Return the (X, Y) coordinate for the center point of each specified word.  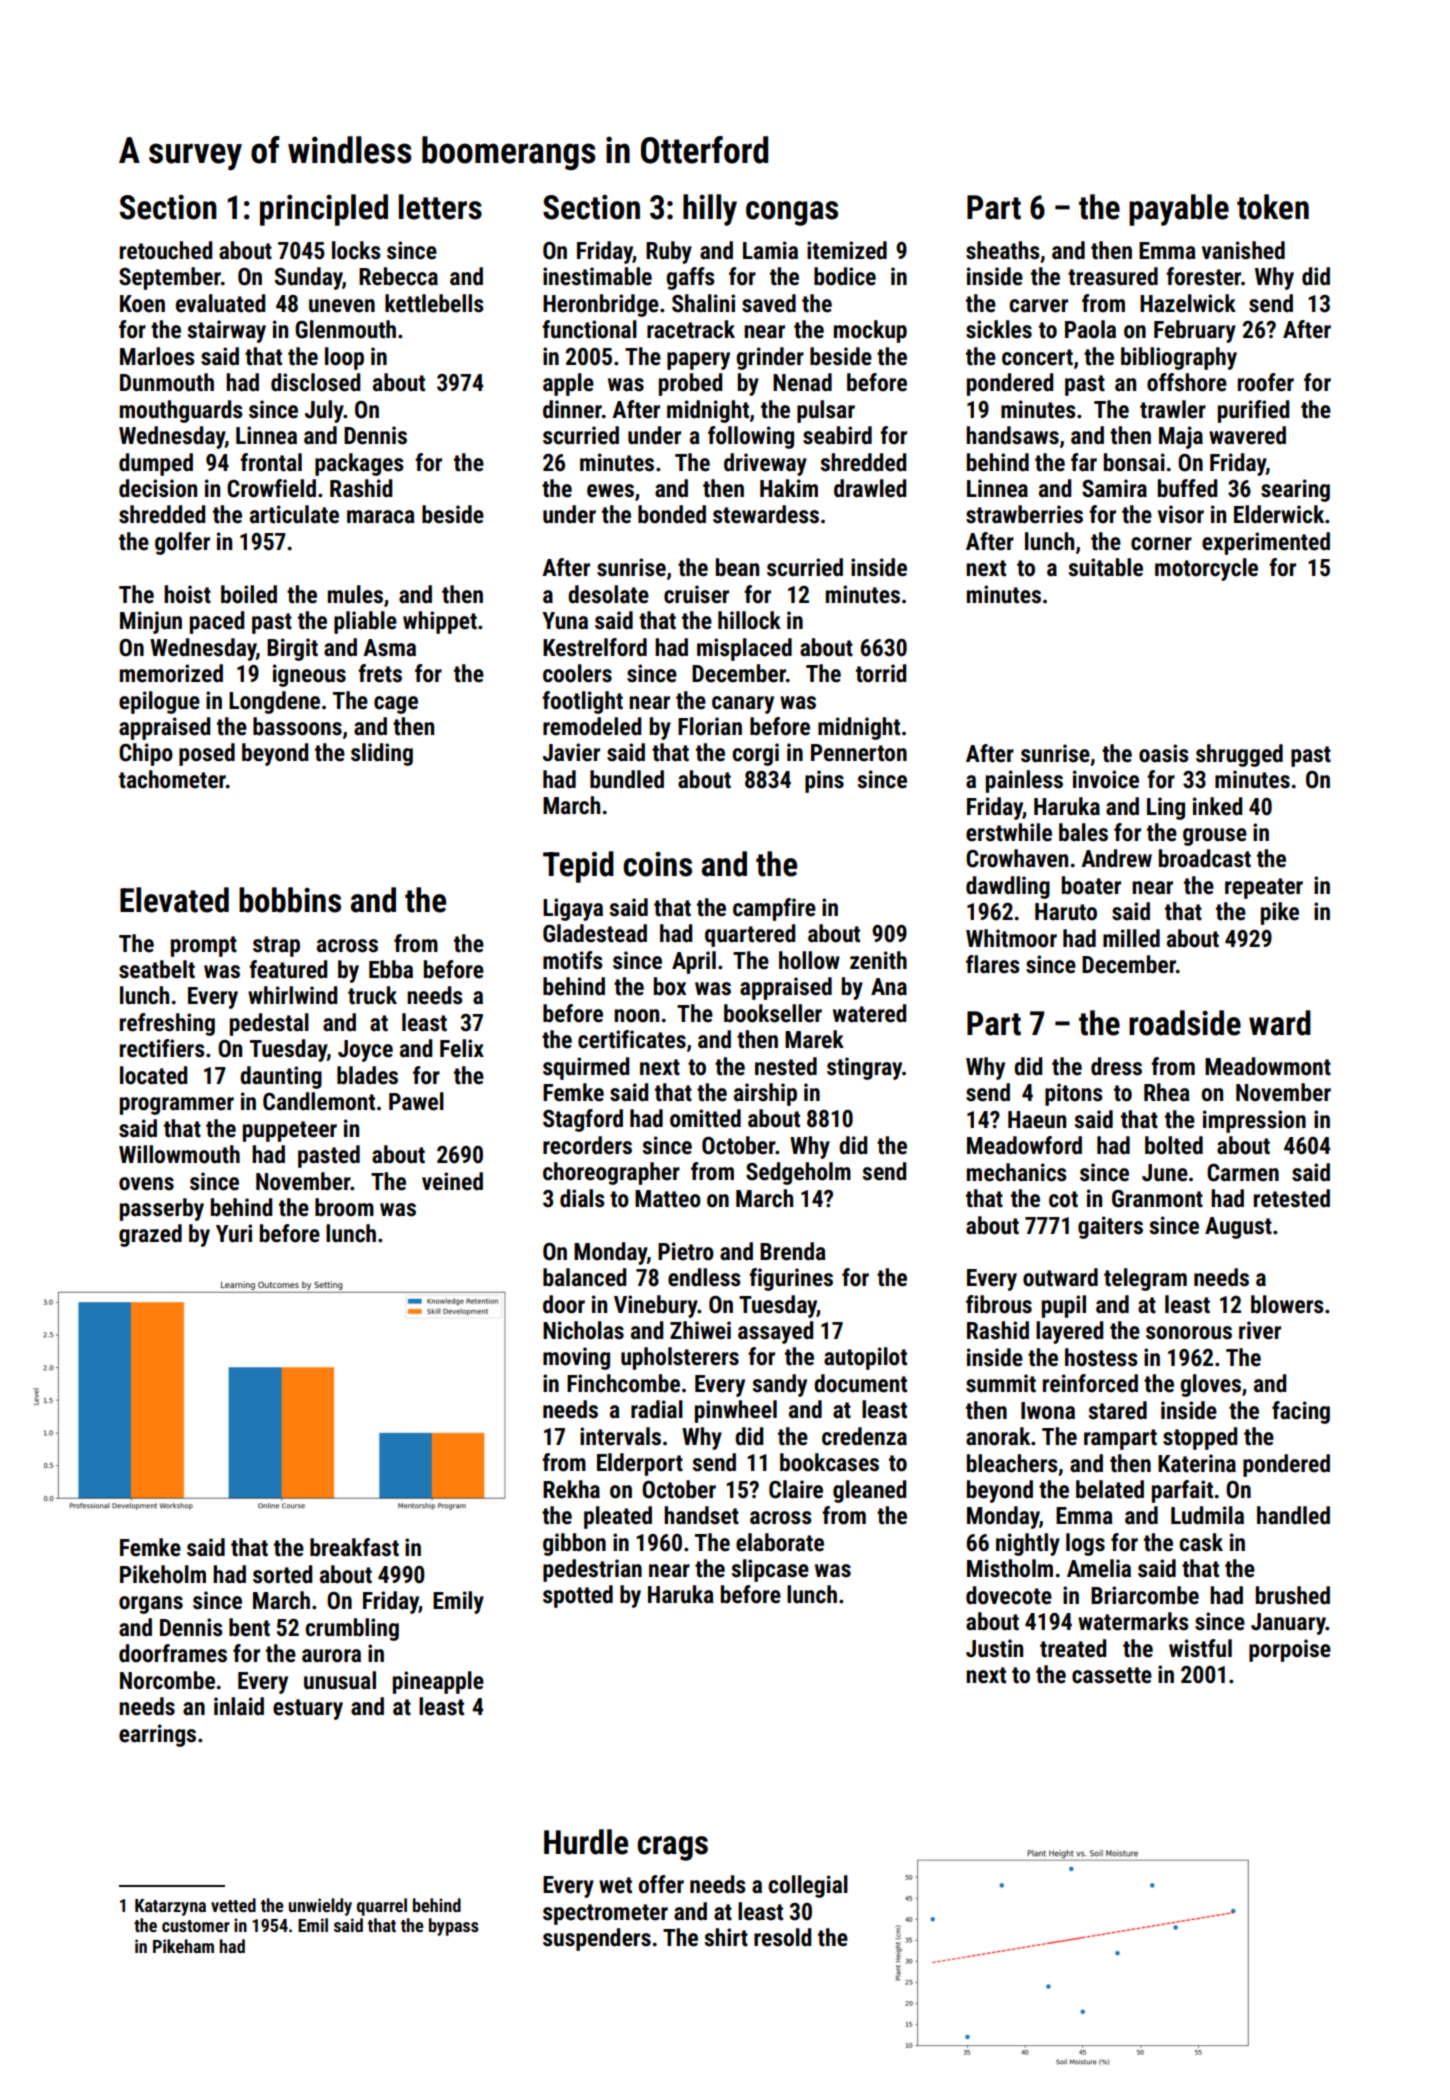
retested (1292, 1198)
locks (356, 250)
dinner (572, 409)
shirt (726, 1937)
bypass (454, 1927)
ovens (146, 1184)
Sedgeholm (798, 1173)
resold (782, 1937)
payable (1179, 210)
